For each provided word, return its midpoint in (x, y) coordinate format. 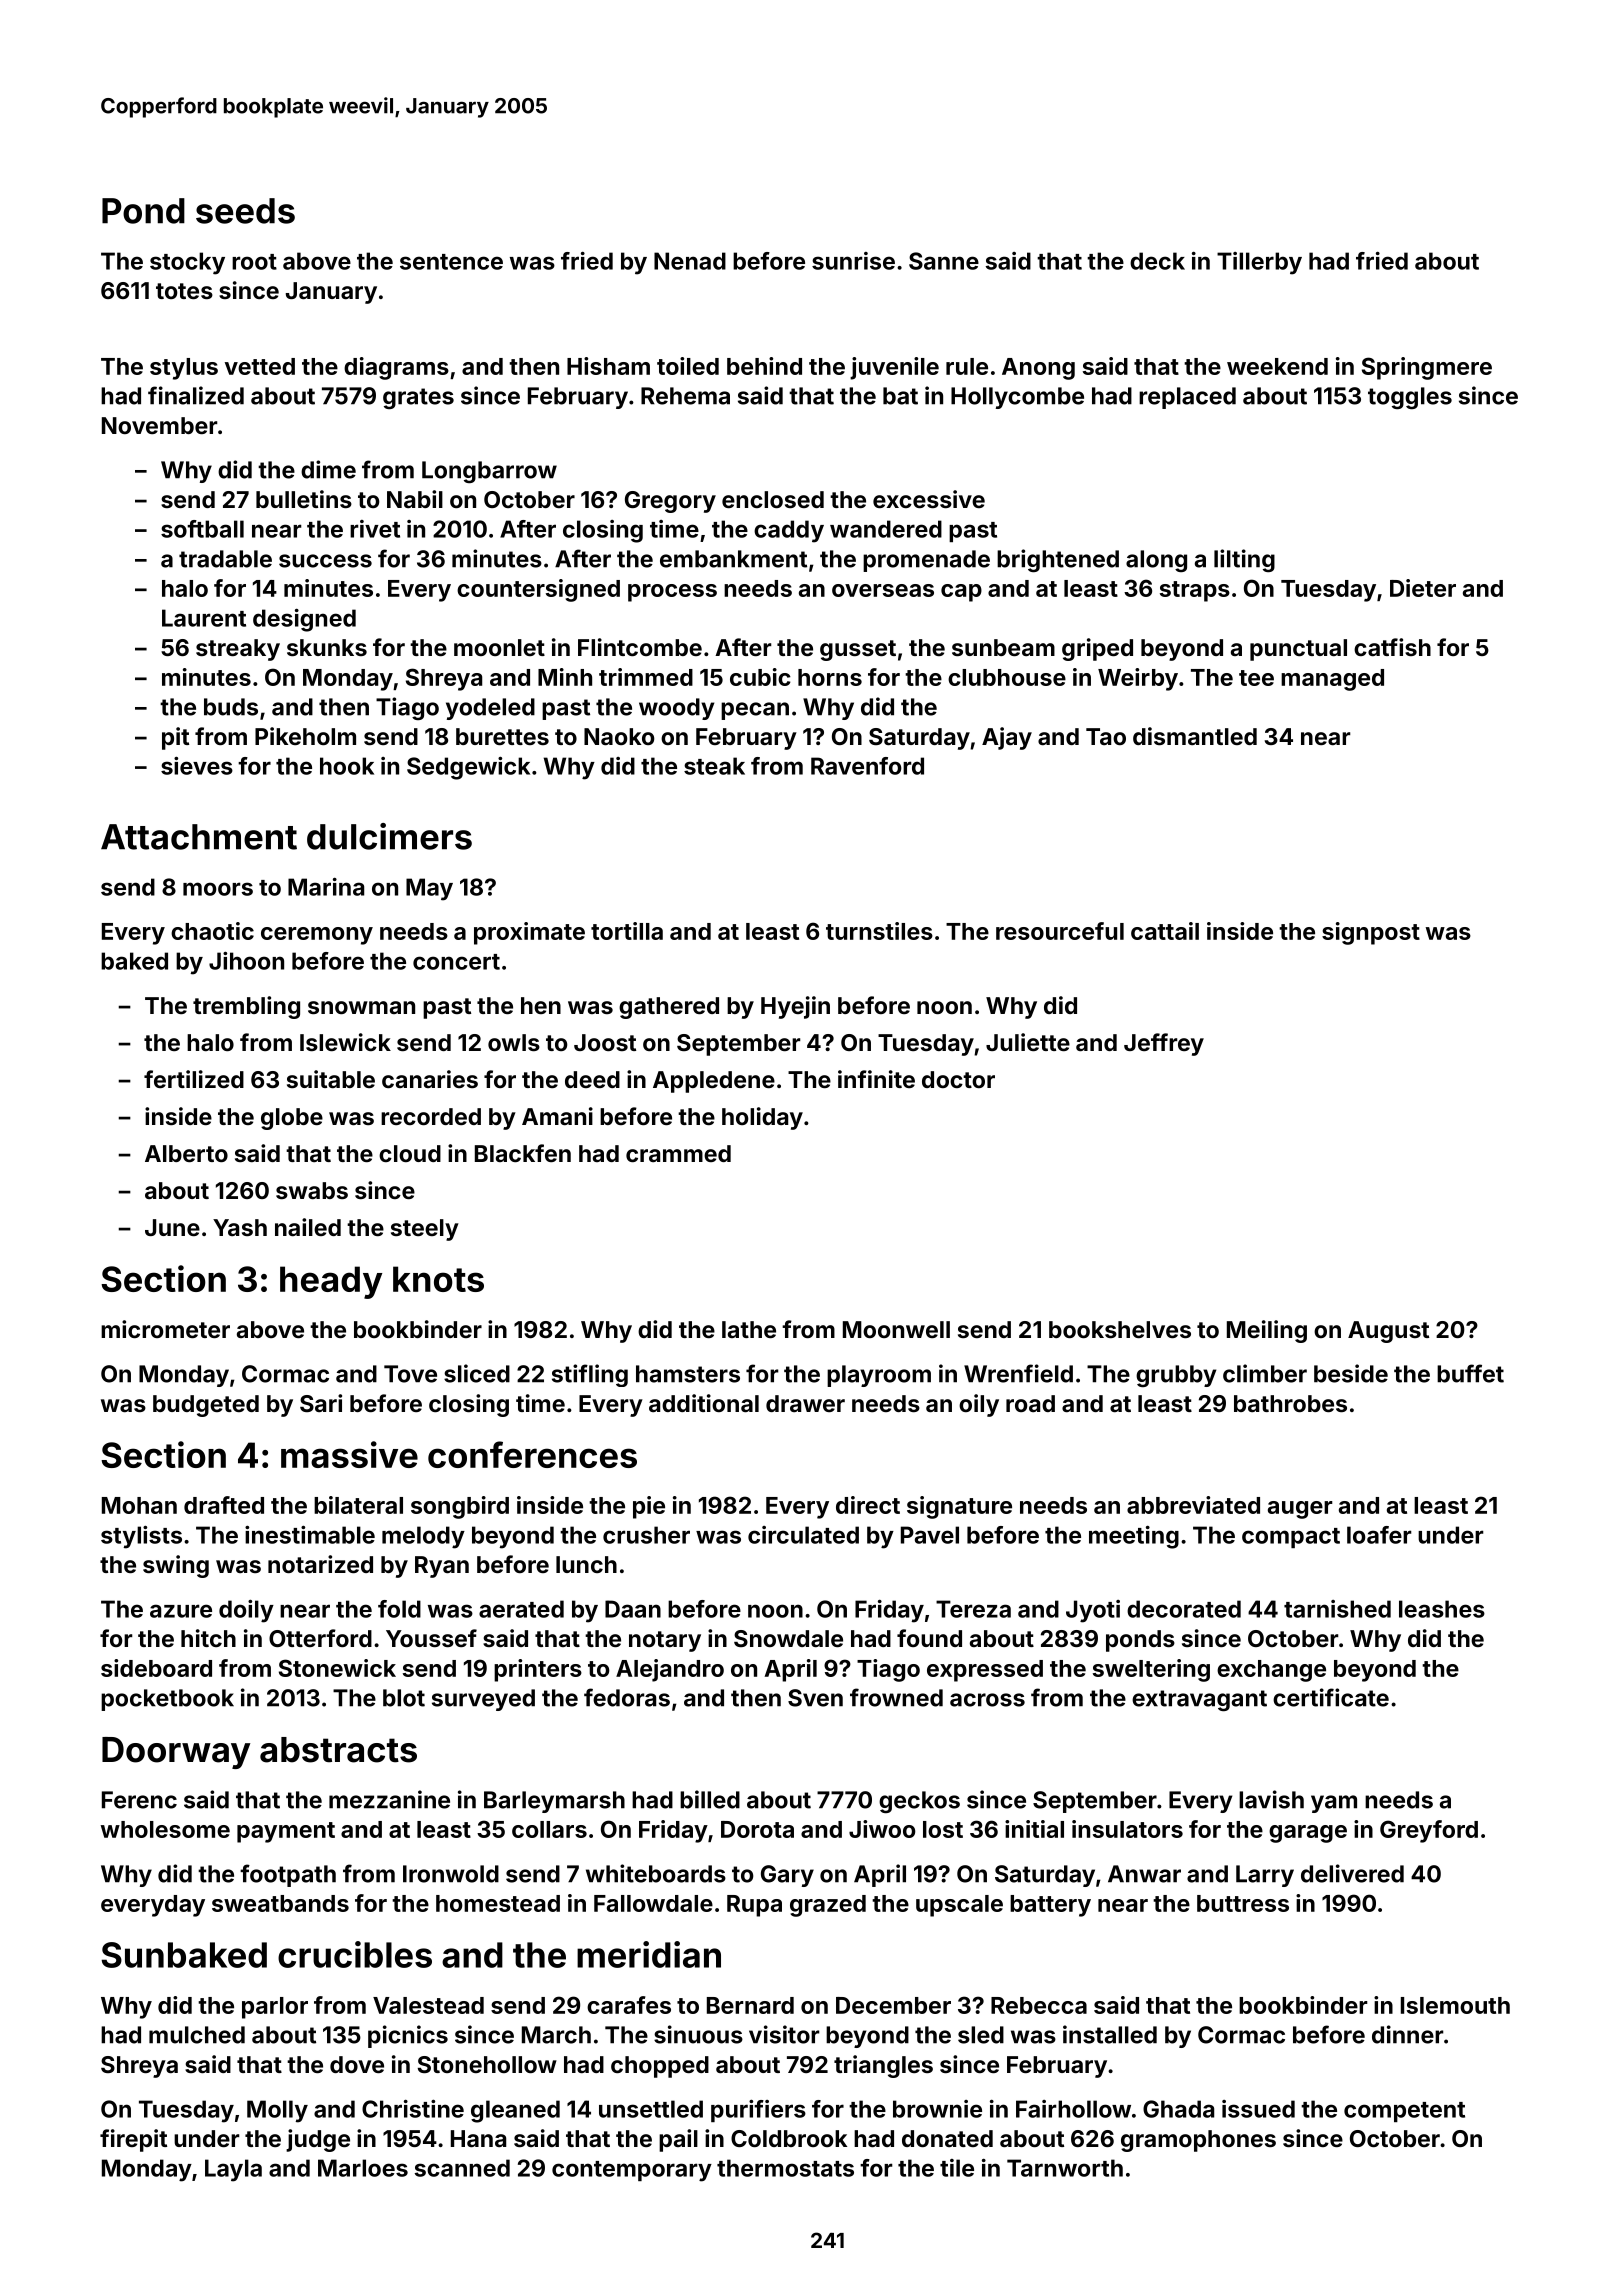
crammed (678, 1153)
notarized (320, 1564)
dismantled (1195, 736)
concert (456, 962)
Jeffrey (1164, 1044)
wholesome (165, 1829)
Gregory (670, 502)
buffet (1470, 1373)
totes (184, 291)
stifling (590, 1375)
